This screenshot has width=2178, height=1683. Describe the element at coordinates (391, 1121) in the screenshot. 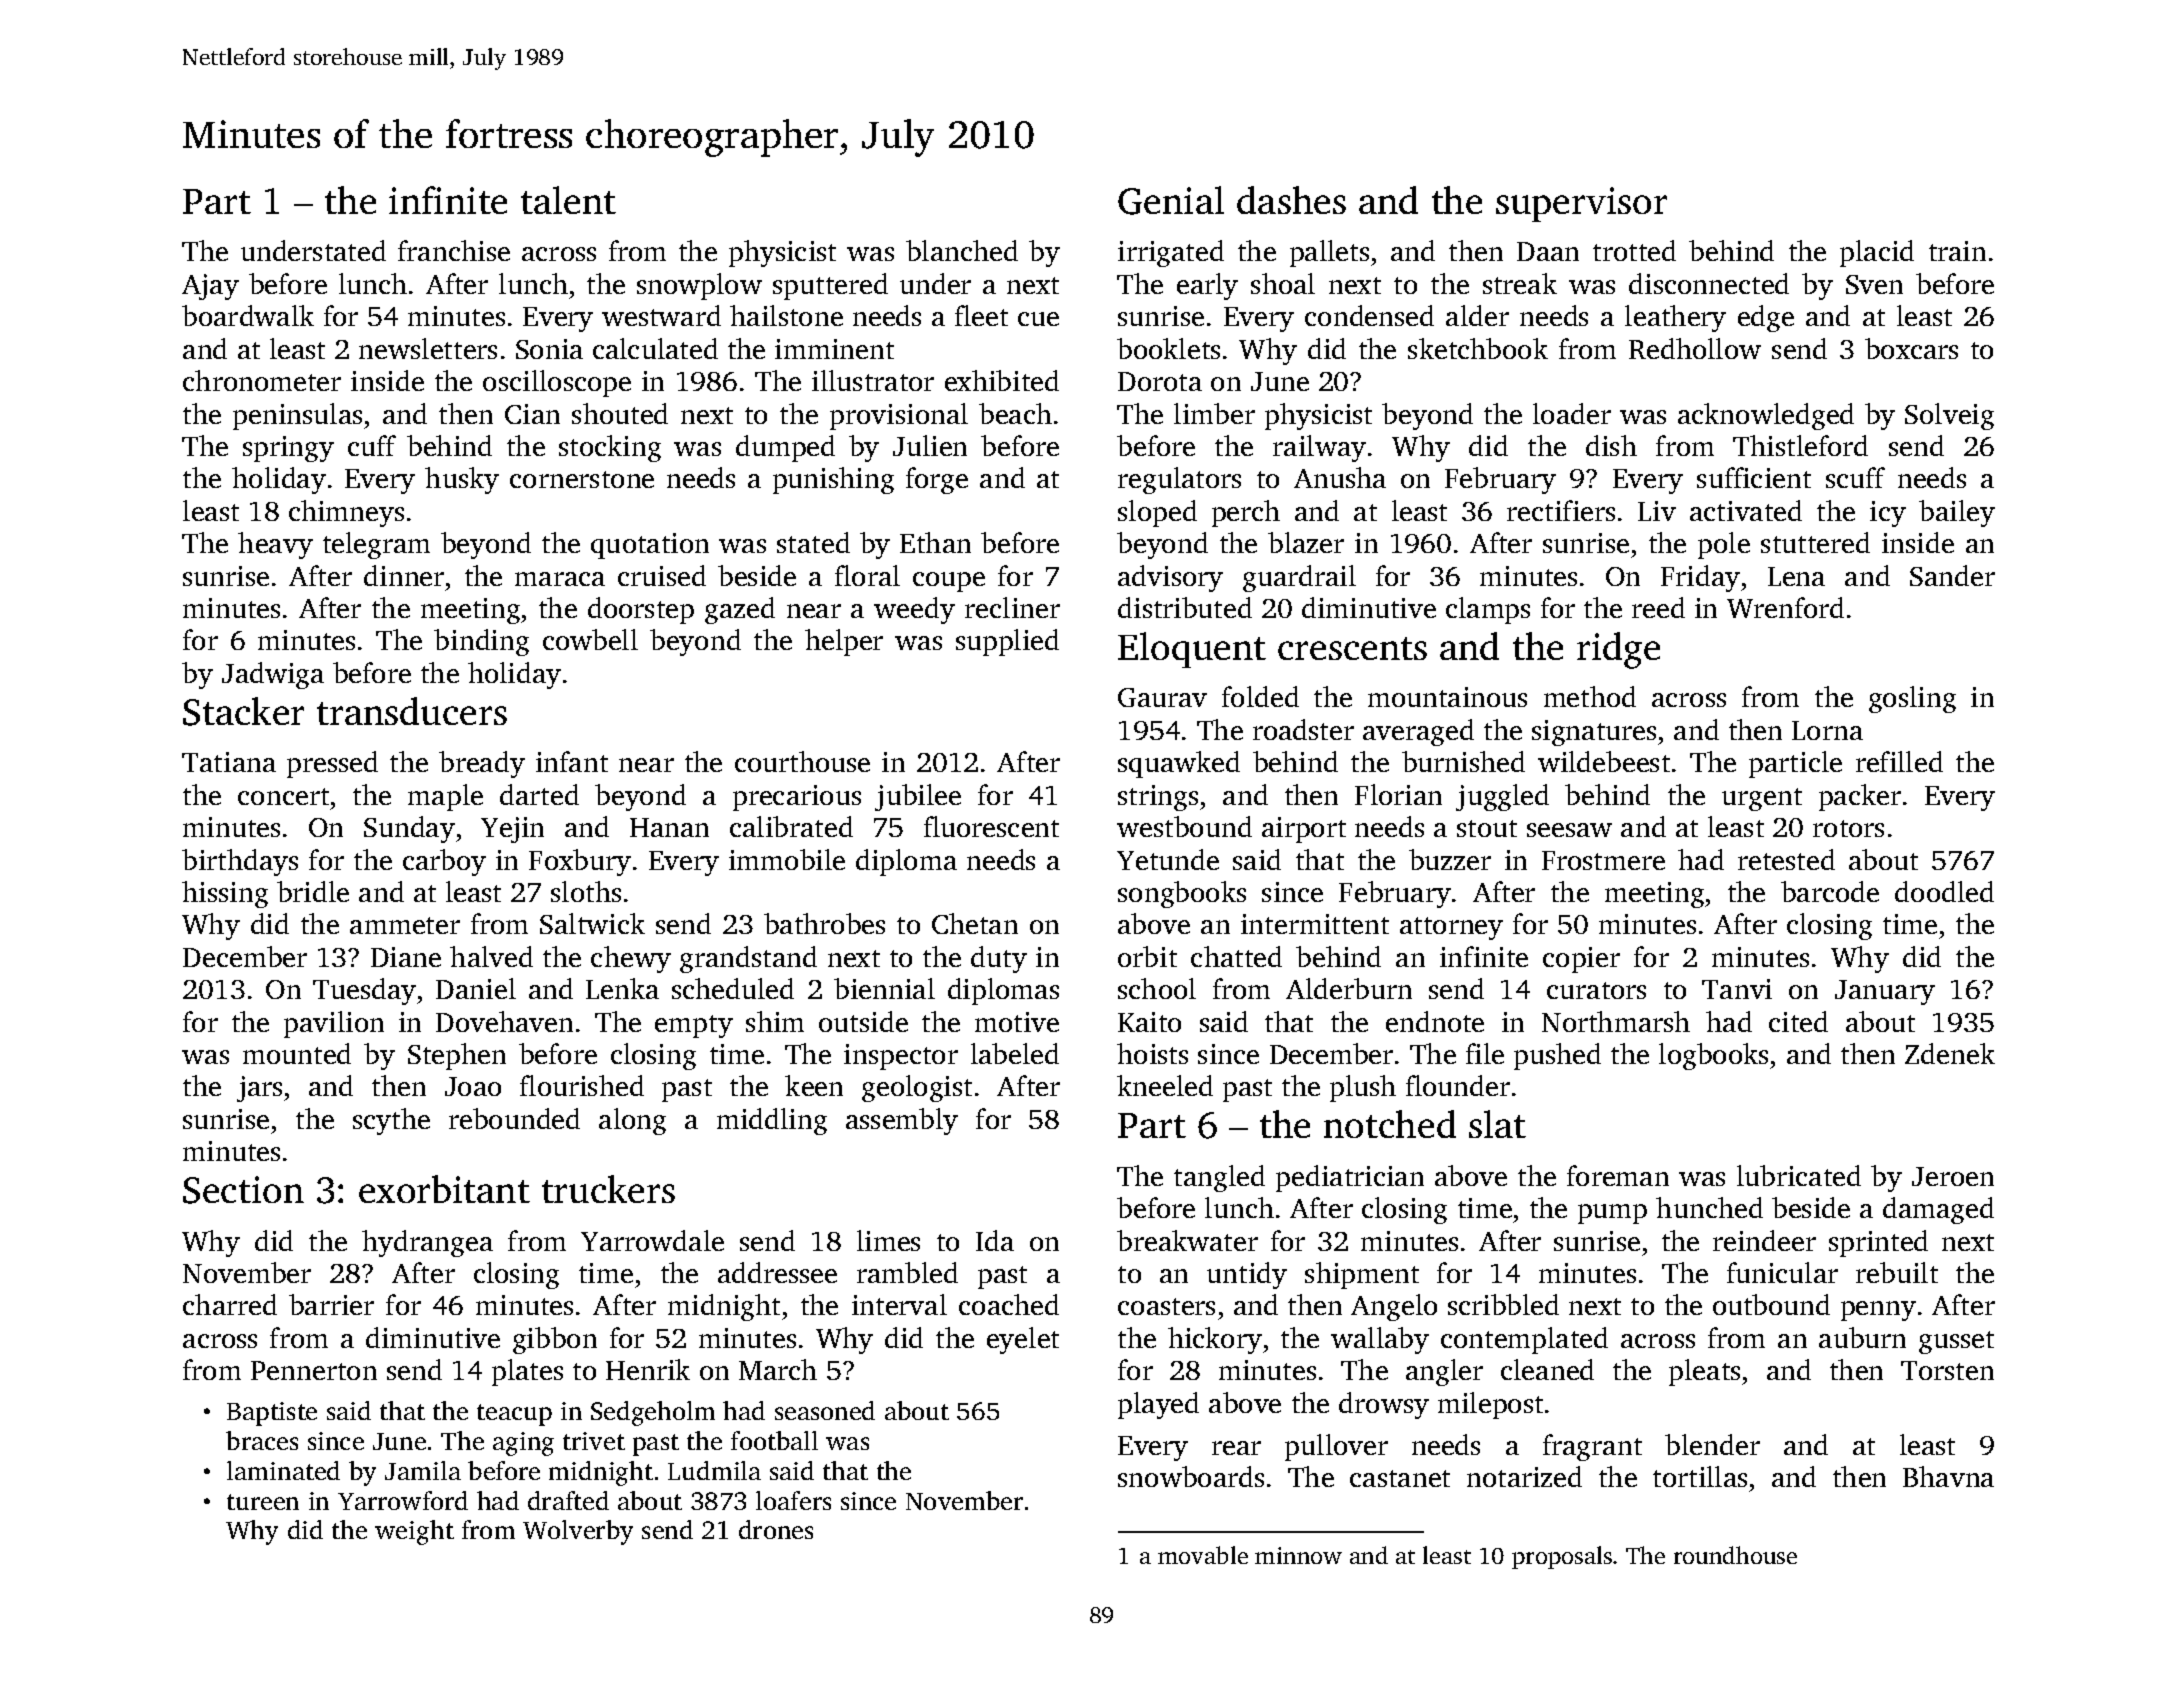

I see `scythe` at that location.
